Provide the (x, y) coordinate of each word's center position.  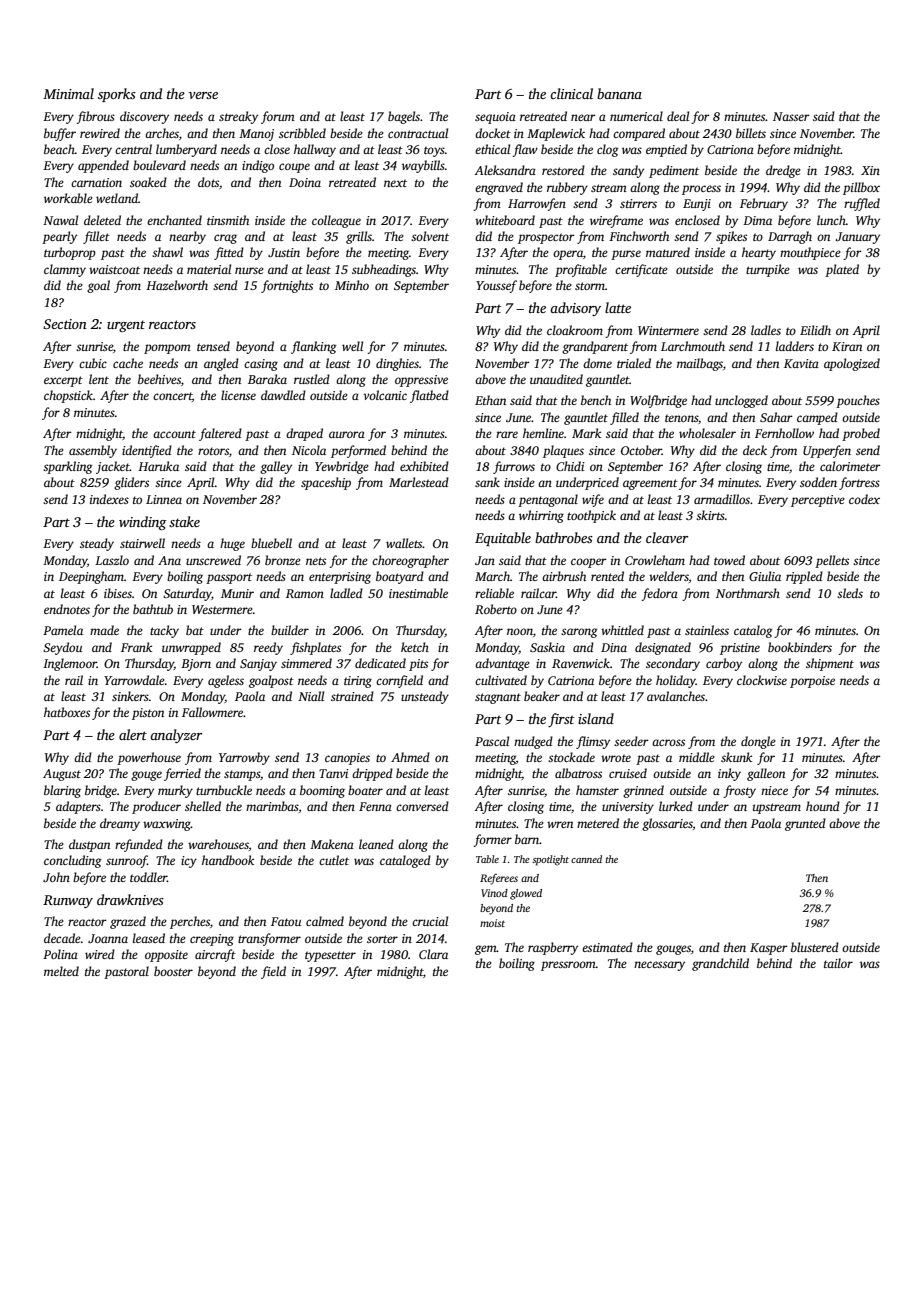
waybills (423, 166)
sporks (117, 95)
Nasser (791, 116)
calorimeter (850, 466)
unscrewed (213, 560)
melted (61, 971)
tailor (838, 963)
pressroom (568, 966)
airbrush (564, 576)
